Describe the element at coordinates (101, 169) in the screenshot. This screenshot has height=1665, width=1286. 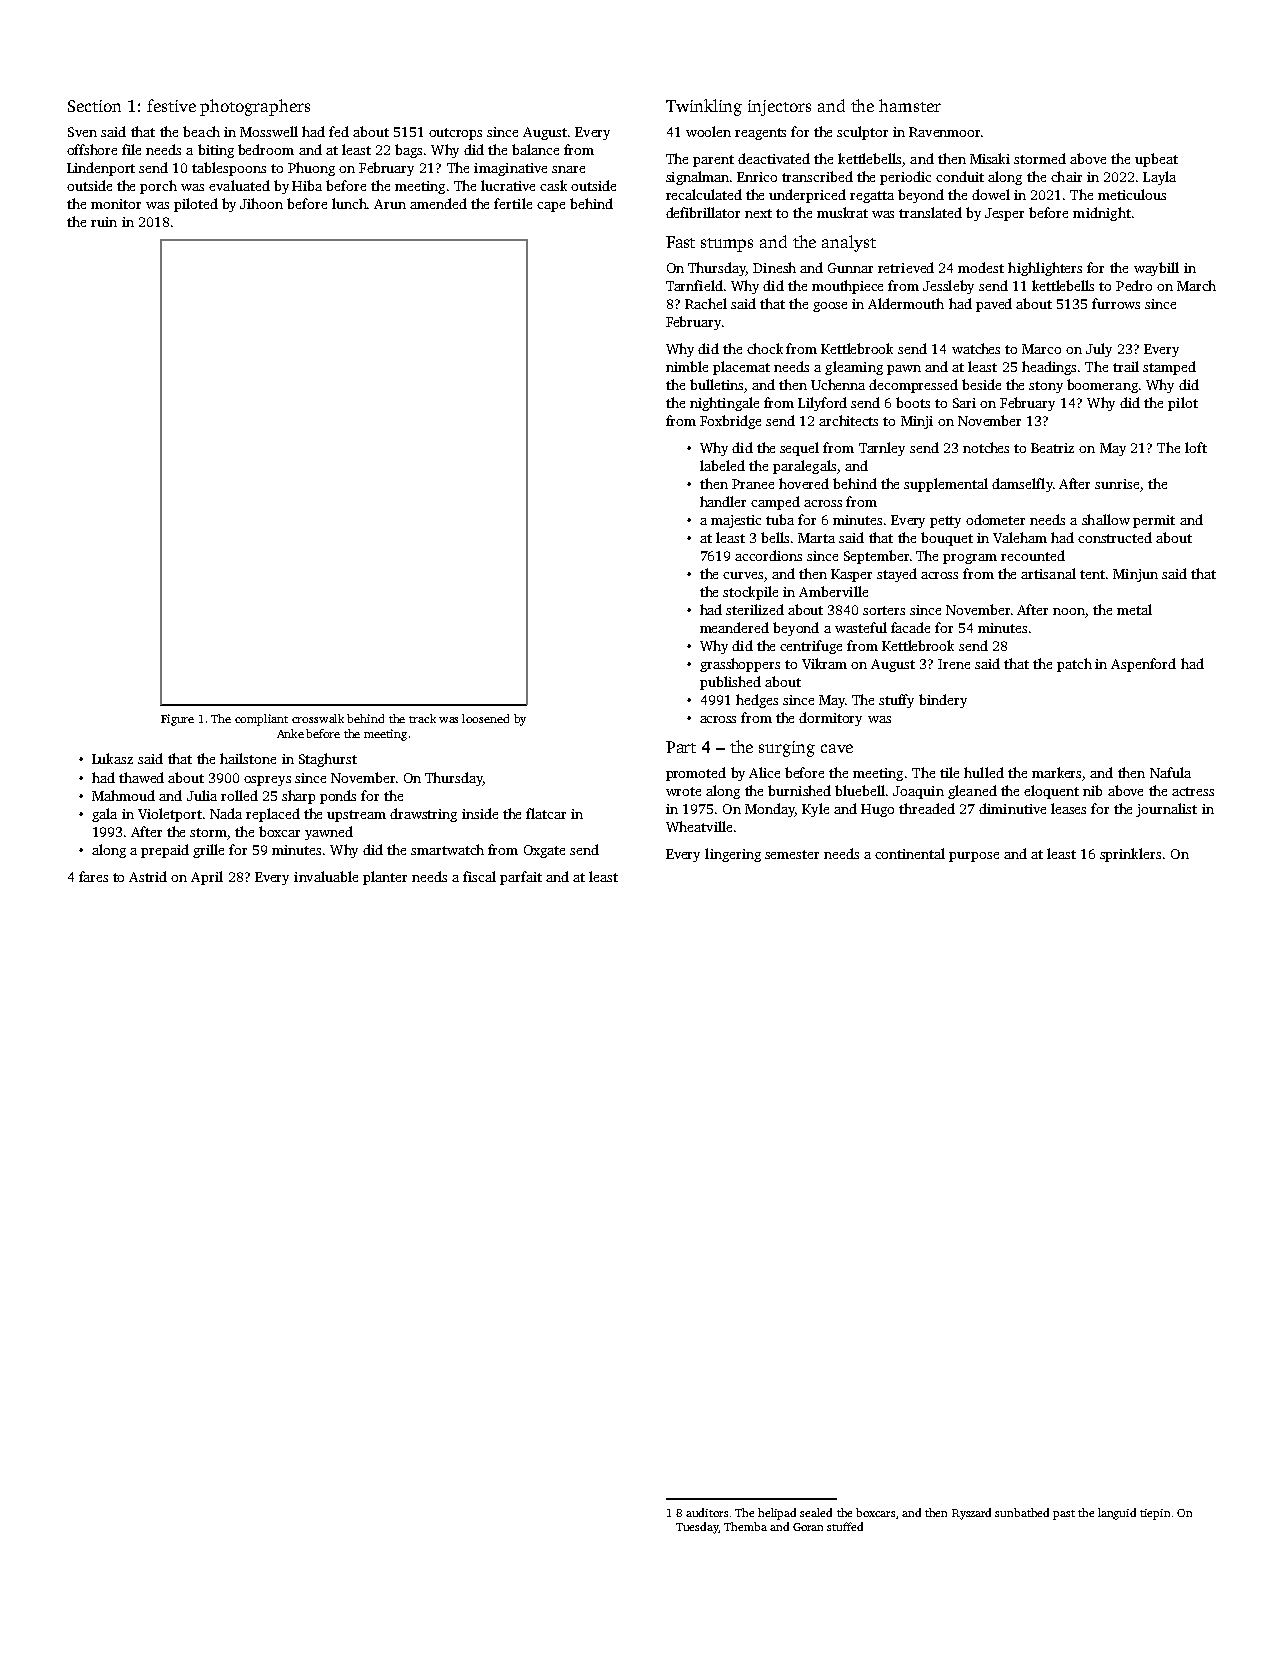
I see `Lindenport` at that location.
